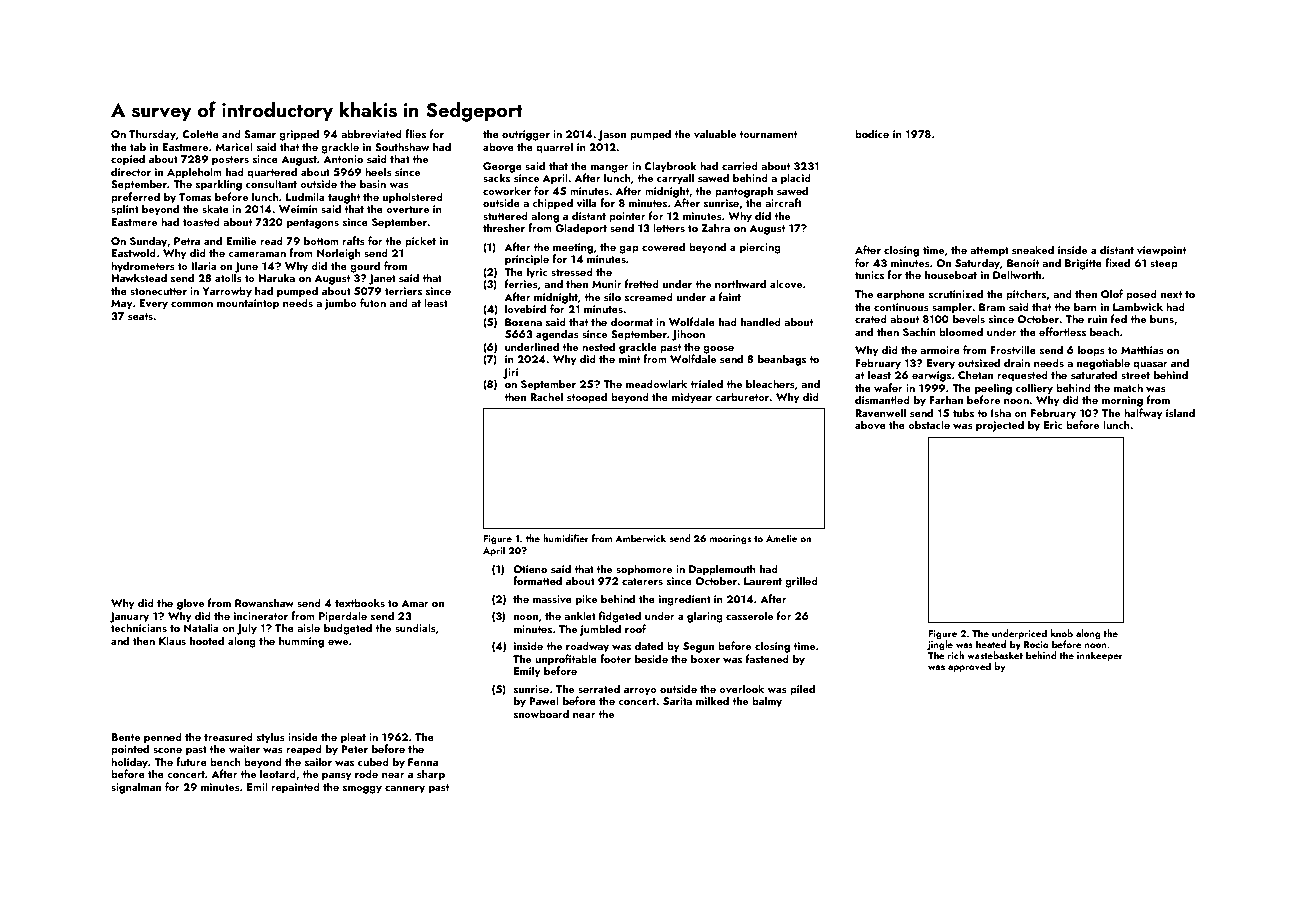 The width and height of the screenshot is (1308, 924). What do you see at coordinates (656, 383) in the screenshot?
I see `meadowlark` at bounding box center [656, 383].
